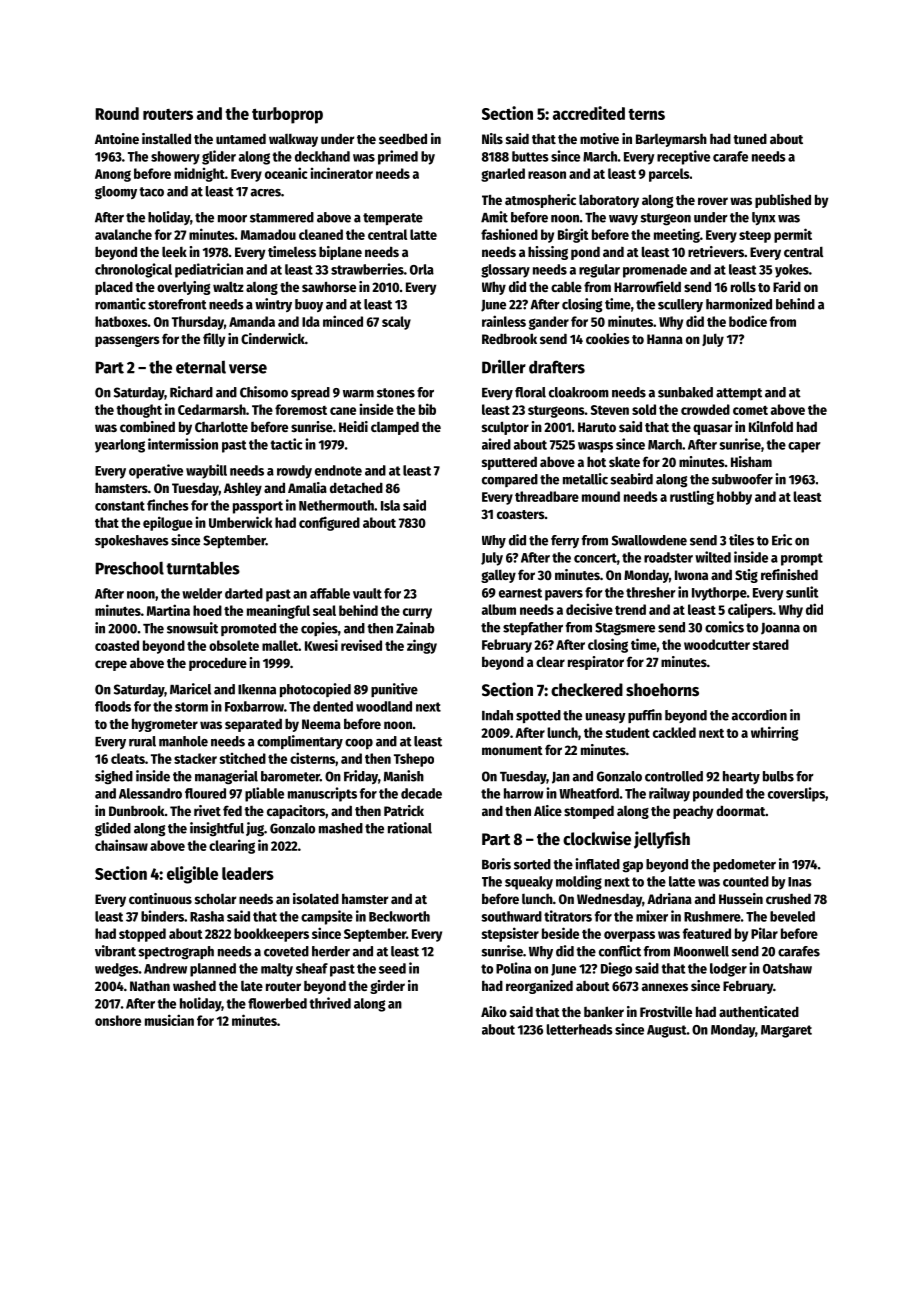 Image resolution: width=924 pixels, height=1308 pixels. Describe the element at coordinates (213, 970) in the screenshot. I see `planned` at that location.
